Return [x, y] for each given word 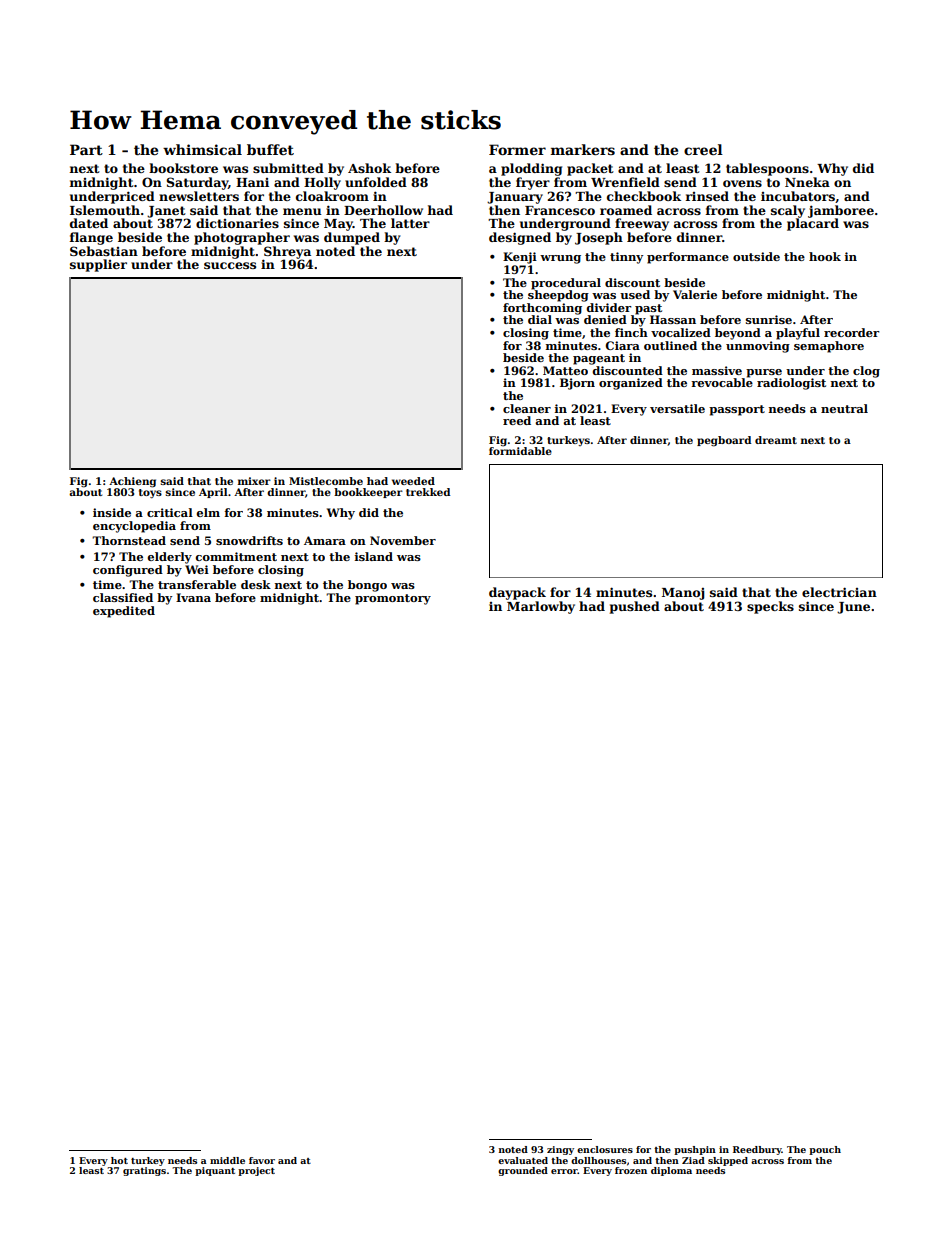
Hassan [673, 319]
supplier [98, 265]
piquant [215, 1171]
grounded [523, 1171]
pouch [825, 1150]
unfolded [376, 182]
